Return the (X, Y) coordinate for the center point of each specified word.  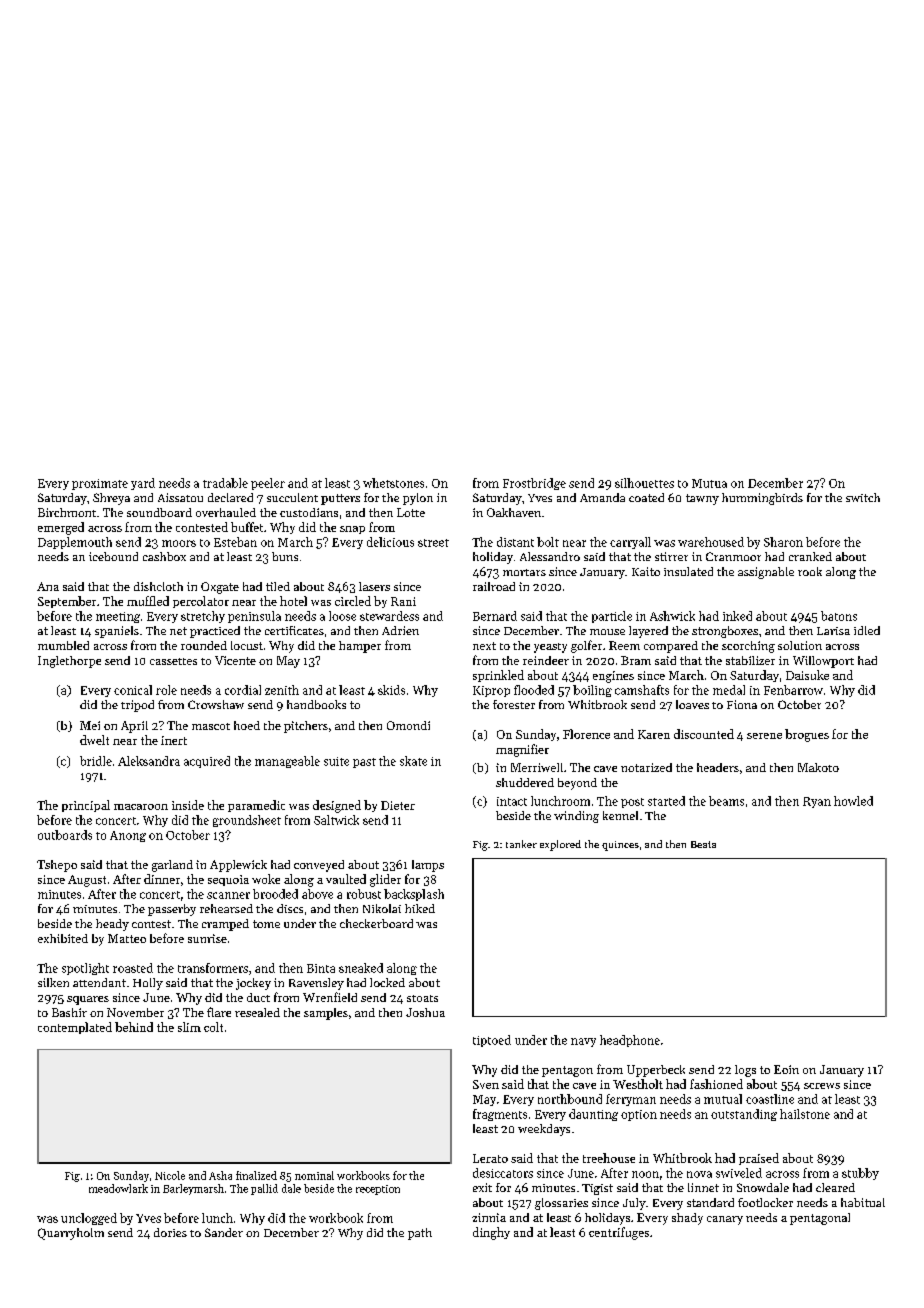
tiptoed (492, 1041)
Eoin (786, 1069)
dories (170, 1232)
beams (726, 801)
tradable (225, 483)
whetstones (393, 483)
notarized (646, 767)
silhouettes (644, 483)
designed (337, 806)
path (420, 1234)
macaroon (141, 807)
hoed (247, 725)
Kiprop (491, 691)
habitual (863, 1202)
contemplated (75, 1028)
